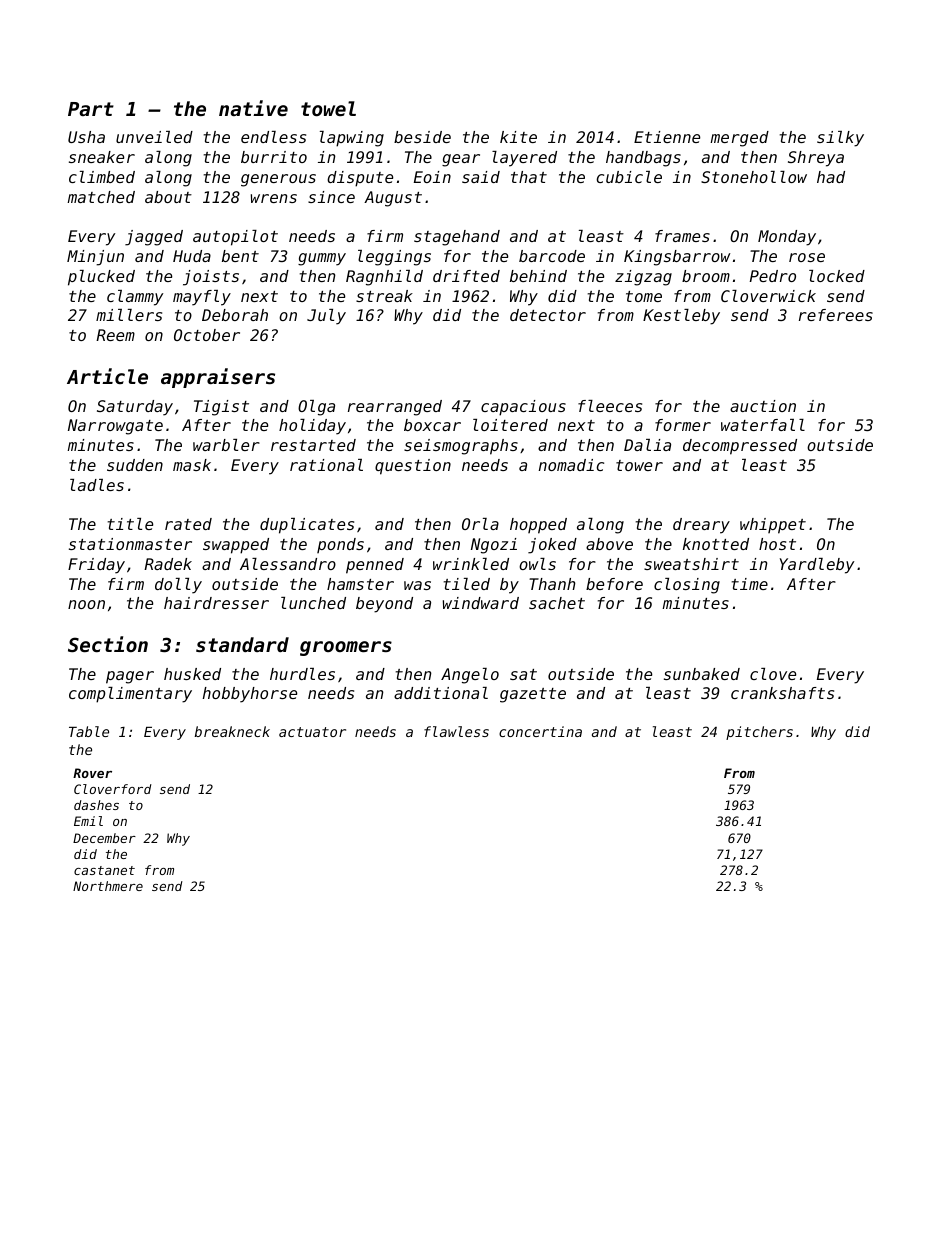 This screenshot has width=952, height=1233. What do you see at coordinates (207, 335) in the screenshot?
I see `October` at bounding box center [207, 335].
